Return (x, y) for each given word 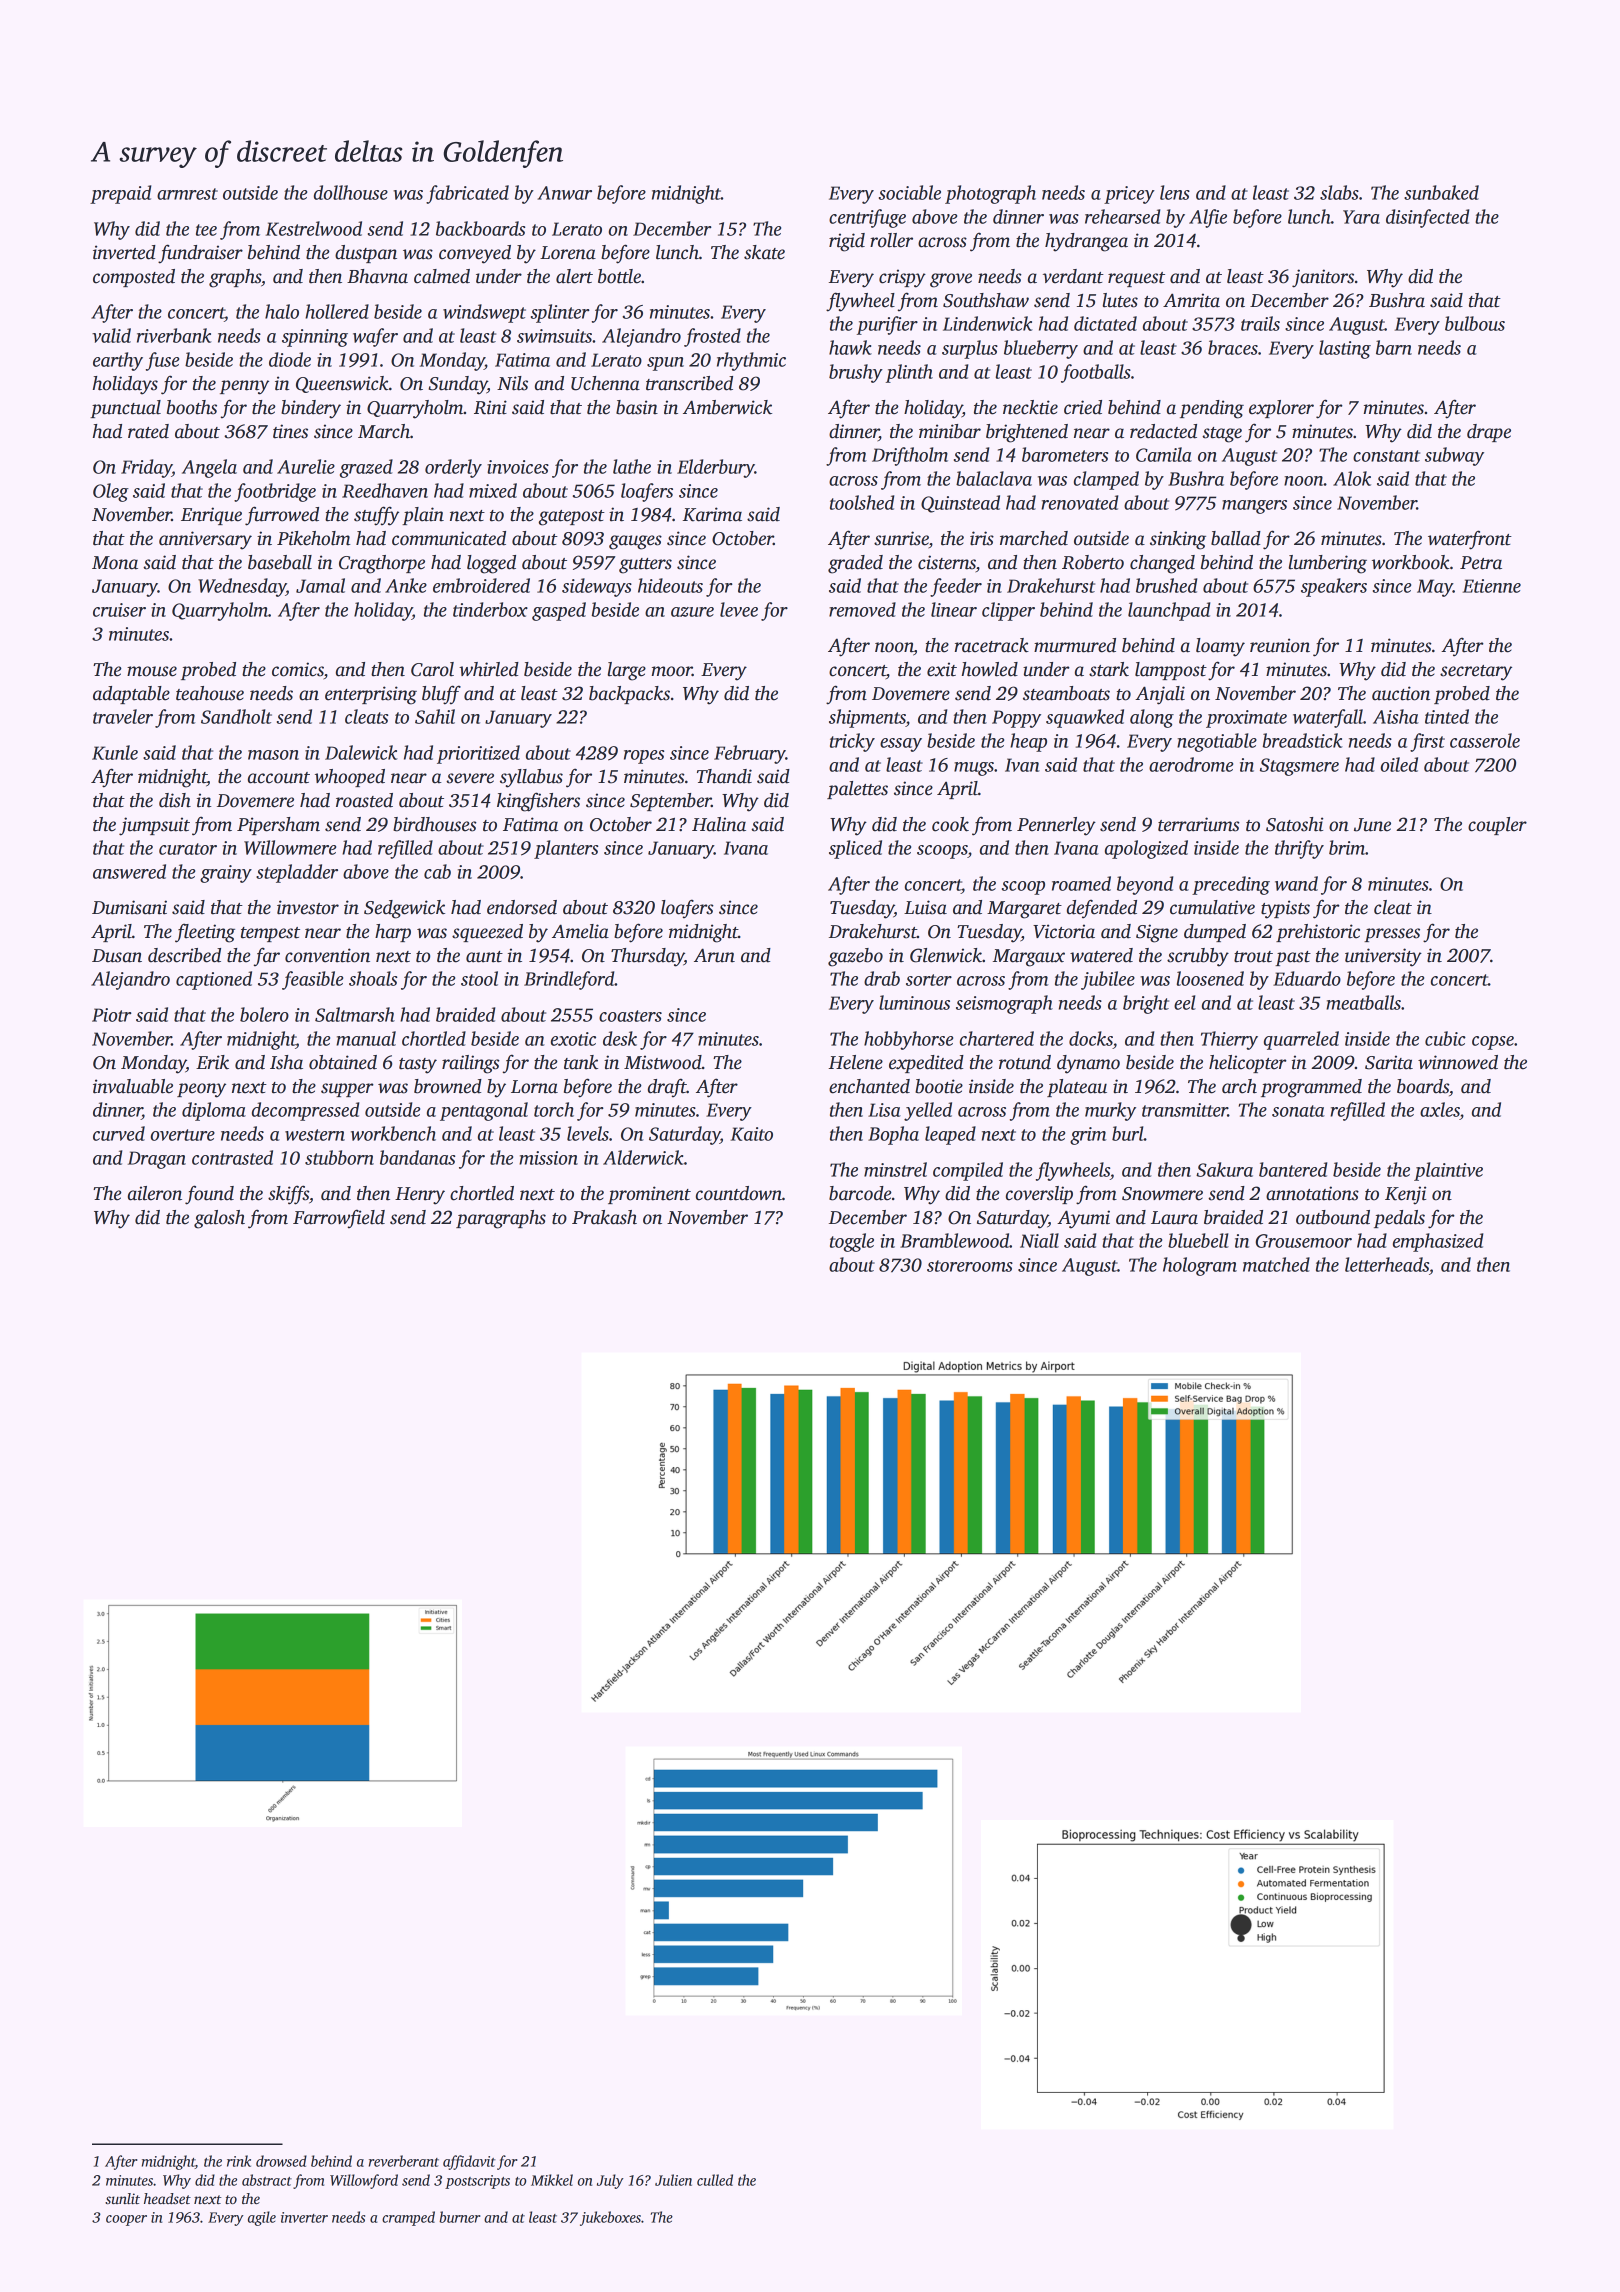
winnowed (1458, 1062)
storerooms (970, 1266)
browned (448, 1086)
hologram (1200, 1266)
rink (239, 2161)
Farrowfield (339, 1218)
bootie (939, 1086)
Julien (673, 2180)
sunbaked (1441, 192)
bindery (311, 409)
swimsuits (554, 336)
